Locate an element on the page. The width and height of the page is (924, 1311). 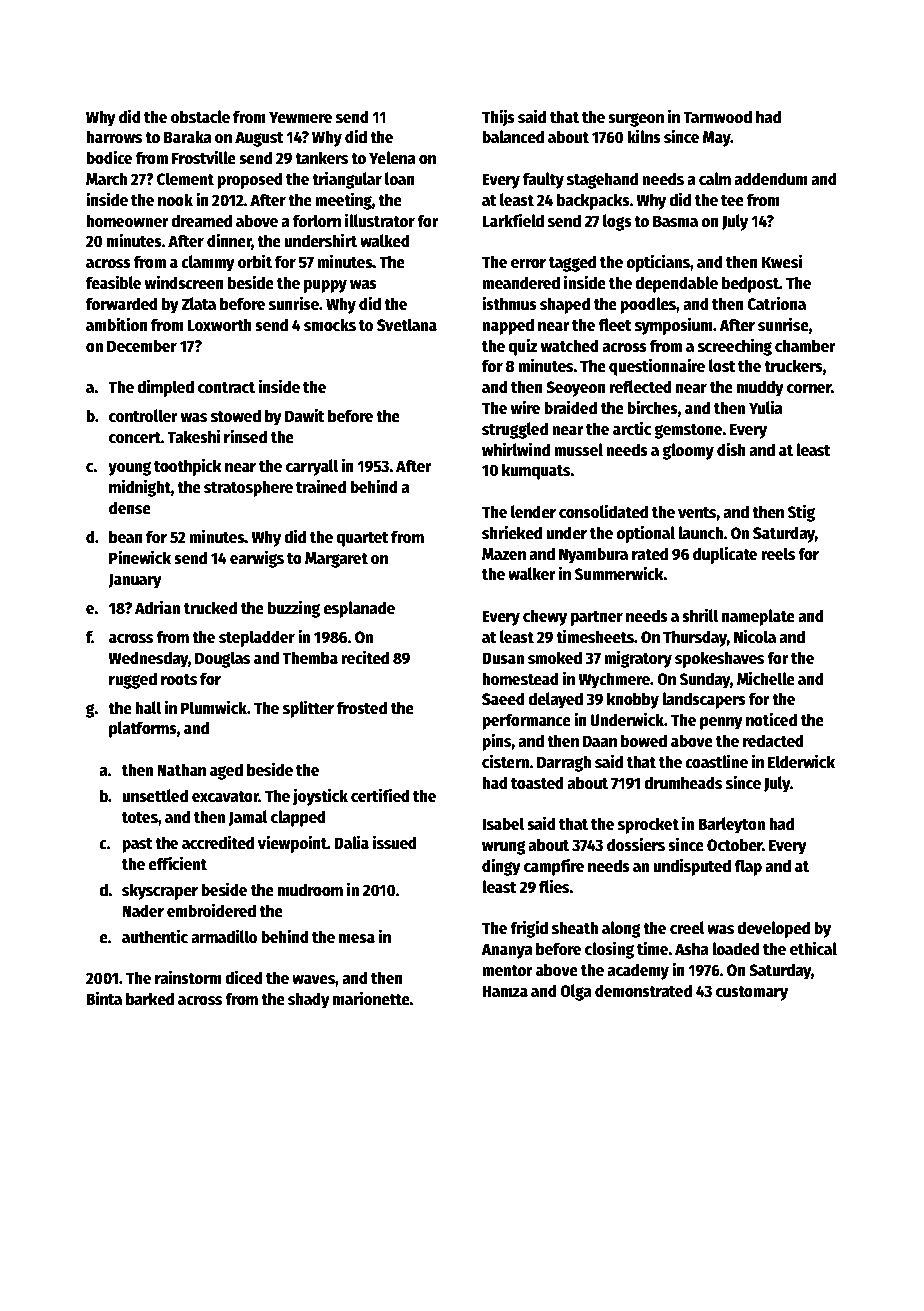
Yewmere is located at coordinates (300, 117).
